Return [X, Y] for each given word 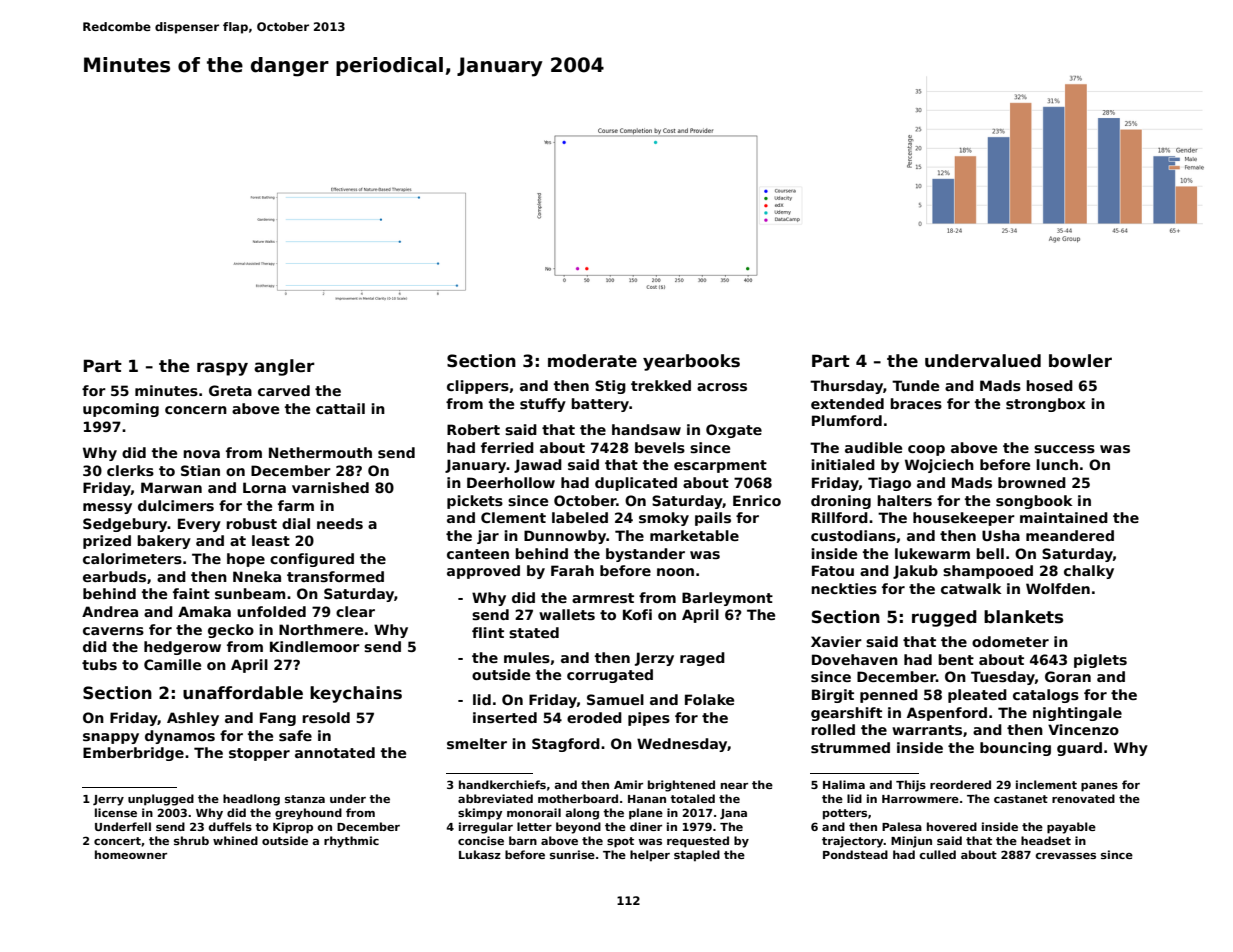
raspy [222, 369]
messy [107, 508]
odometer [1010, 641]
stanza [305, 799]
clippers [478, 387]
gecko [231, 631]
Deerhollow [511, 482]
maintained [1064, 517]
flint [488, 632]
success [1064, 449]
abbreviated [495, 798]
